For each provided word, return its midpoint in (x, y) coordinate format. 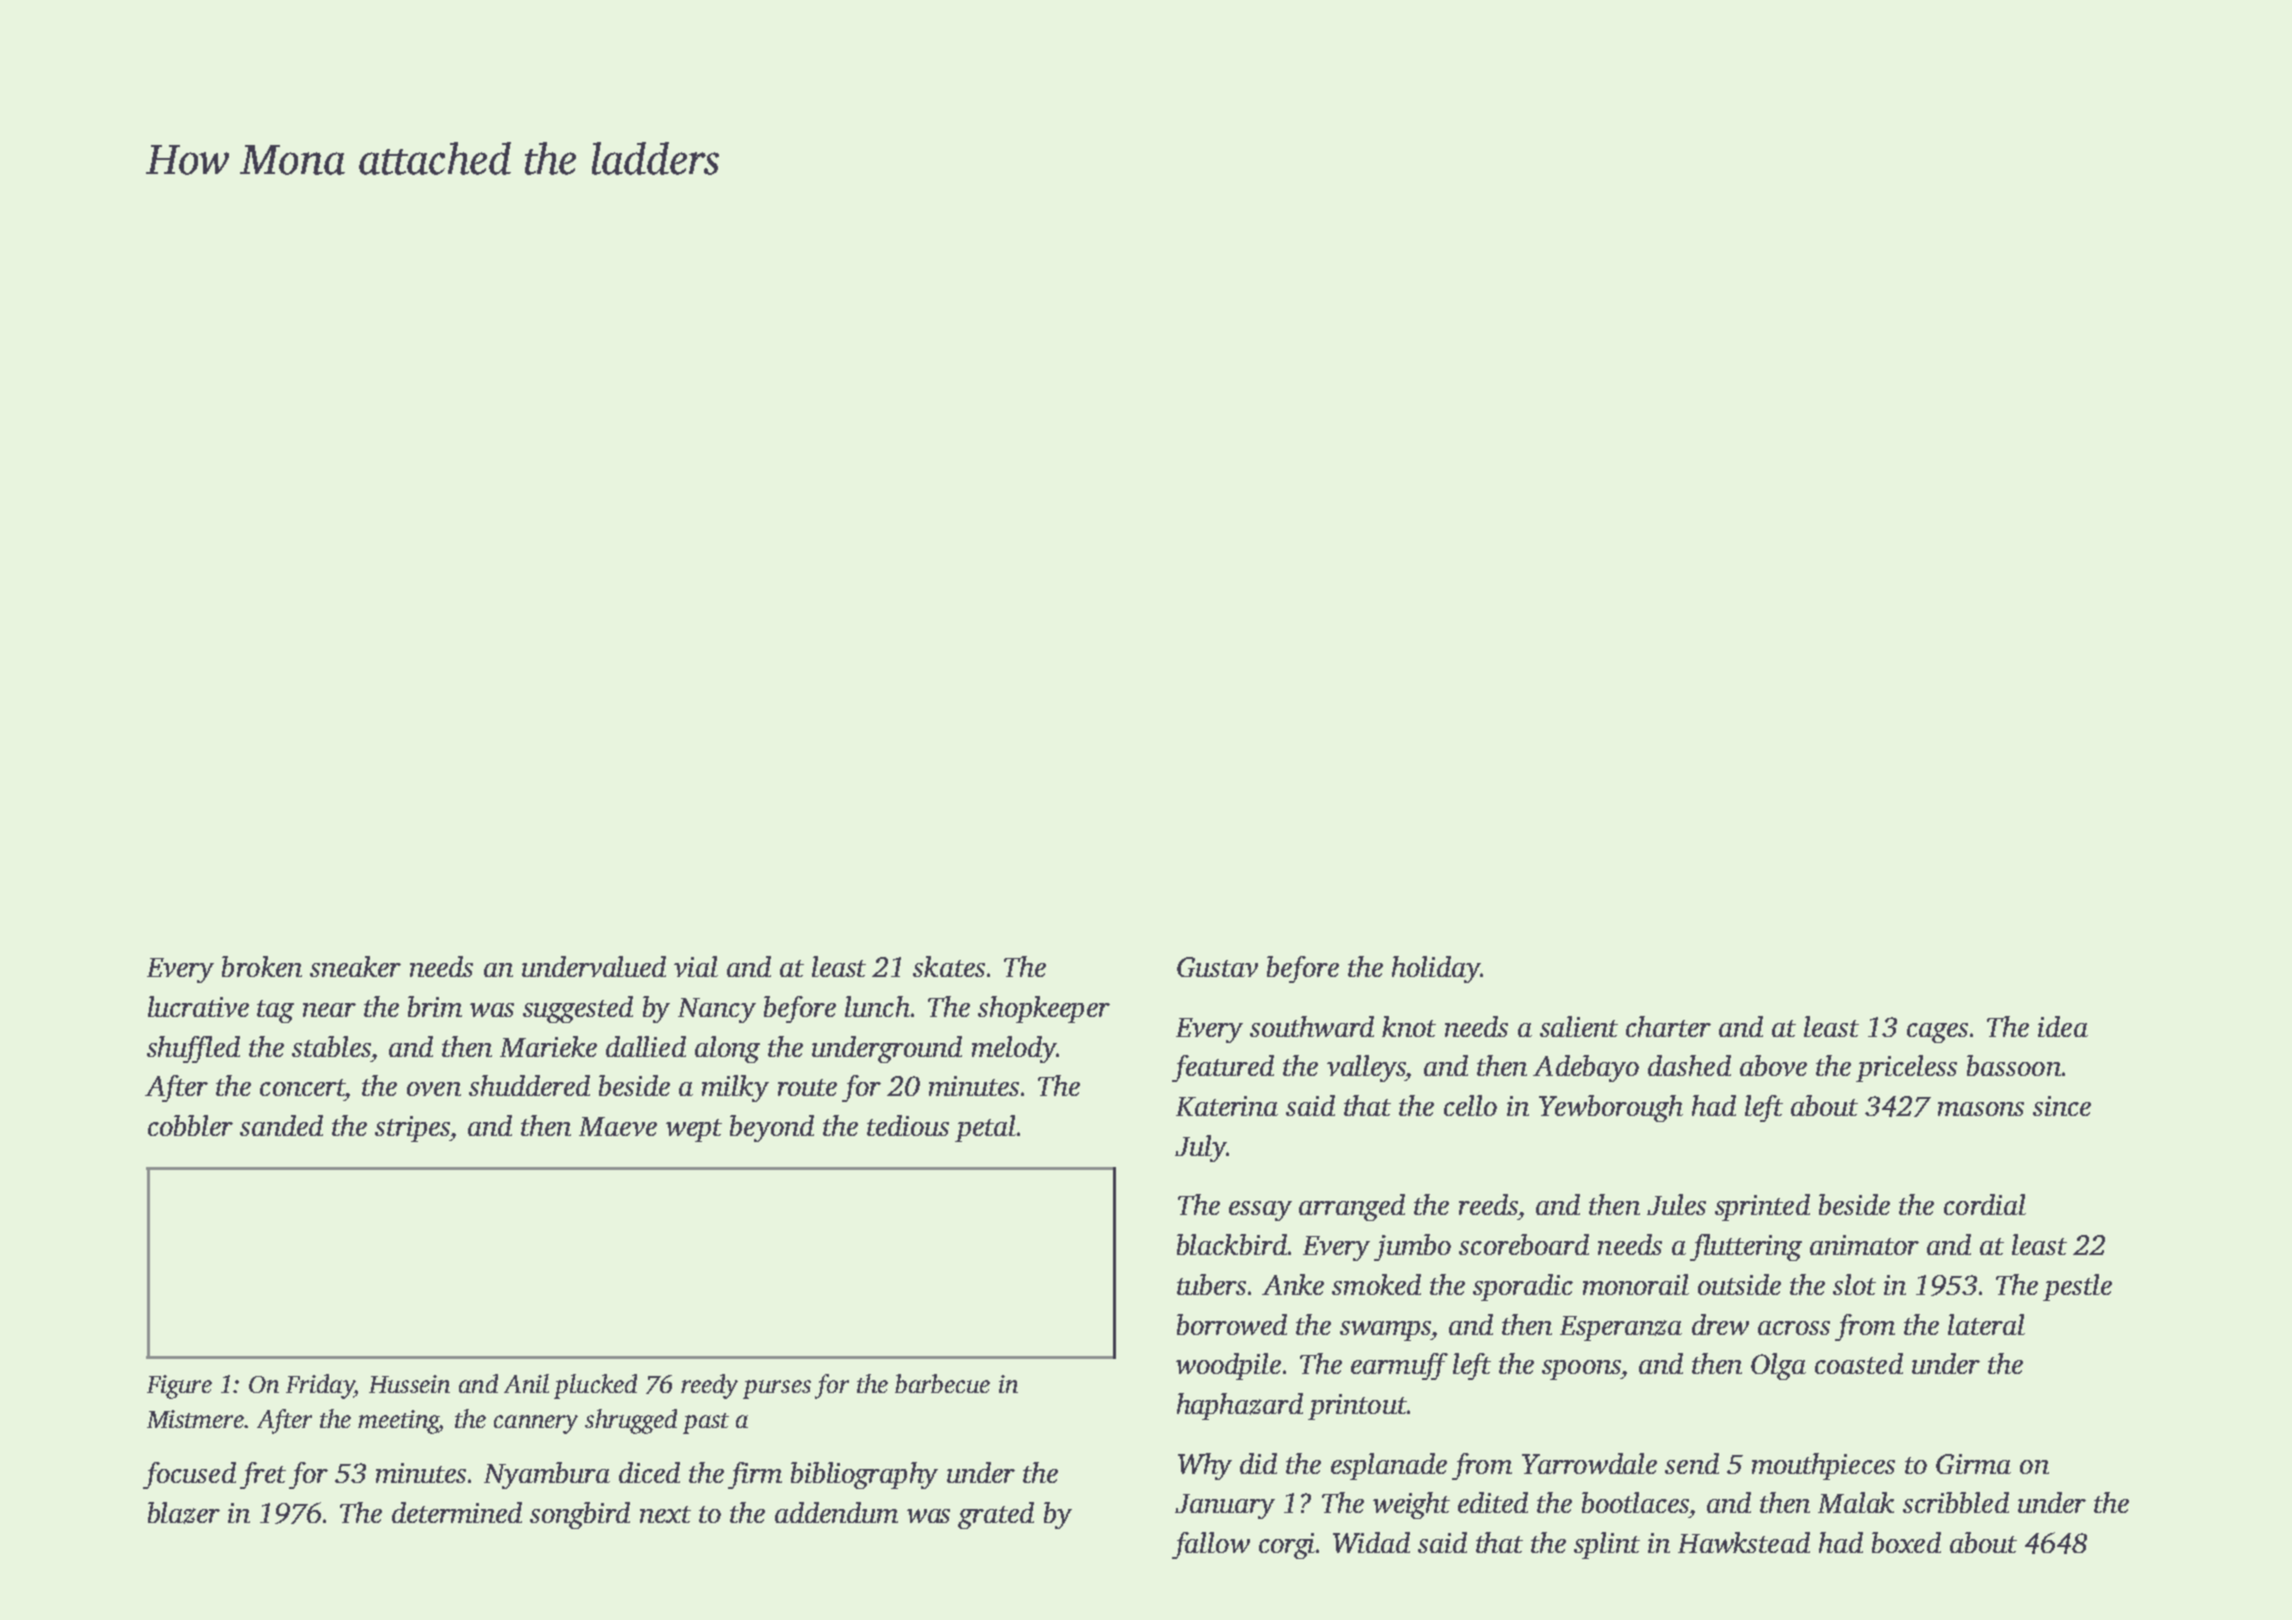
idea (2063, 1026)
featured (1223, 1068)
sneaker (355, 966)
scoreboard (1524, 1244)
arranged (1352, 1207)
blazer (184, 1513)
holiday (1436, 969)
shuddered (529, 1085)
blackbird (1232, 1244)
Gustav (1217, 967)
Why (1205, 1466)
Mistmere (195, 1419)
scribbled (1956, 1502)
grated (996, 1515)
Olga (1778, 1366)
